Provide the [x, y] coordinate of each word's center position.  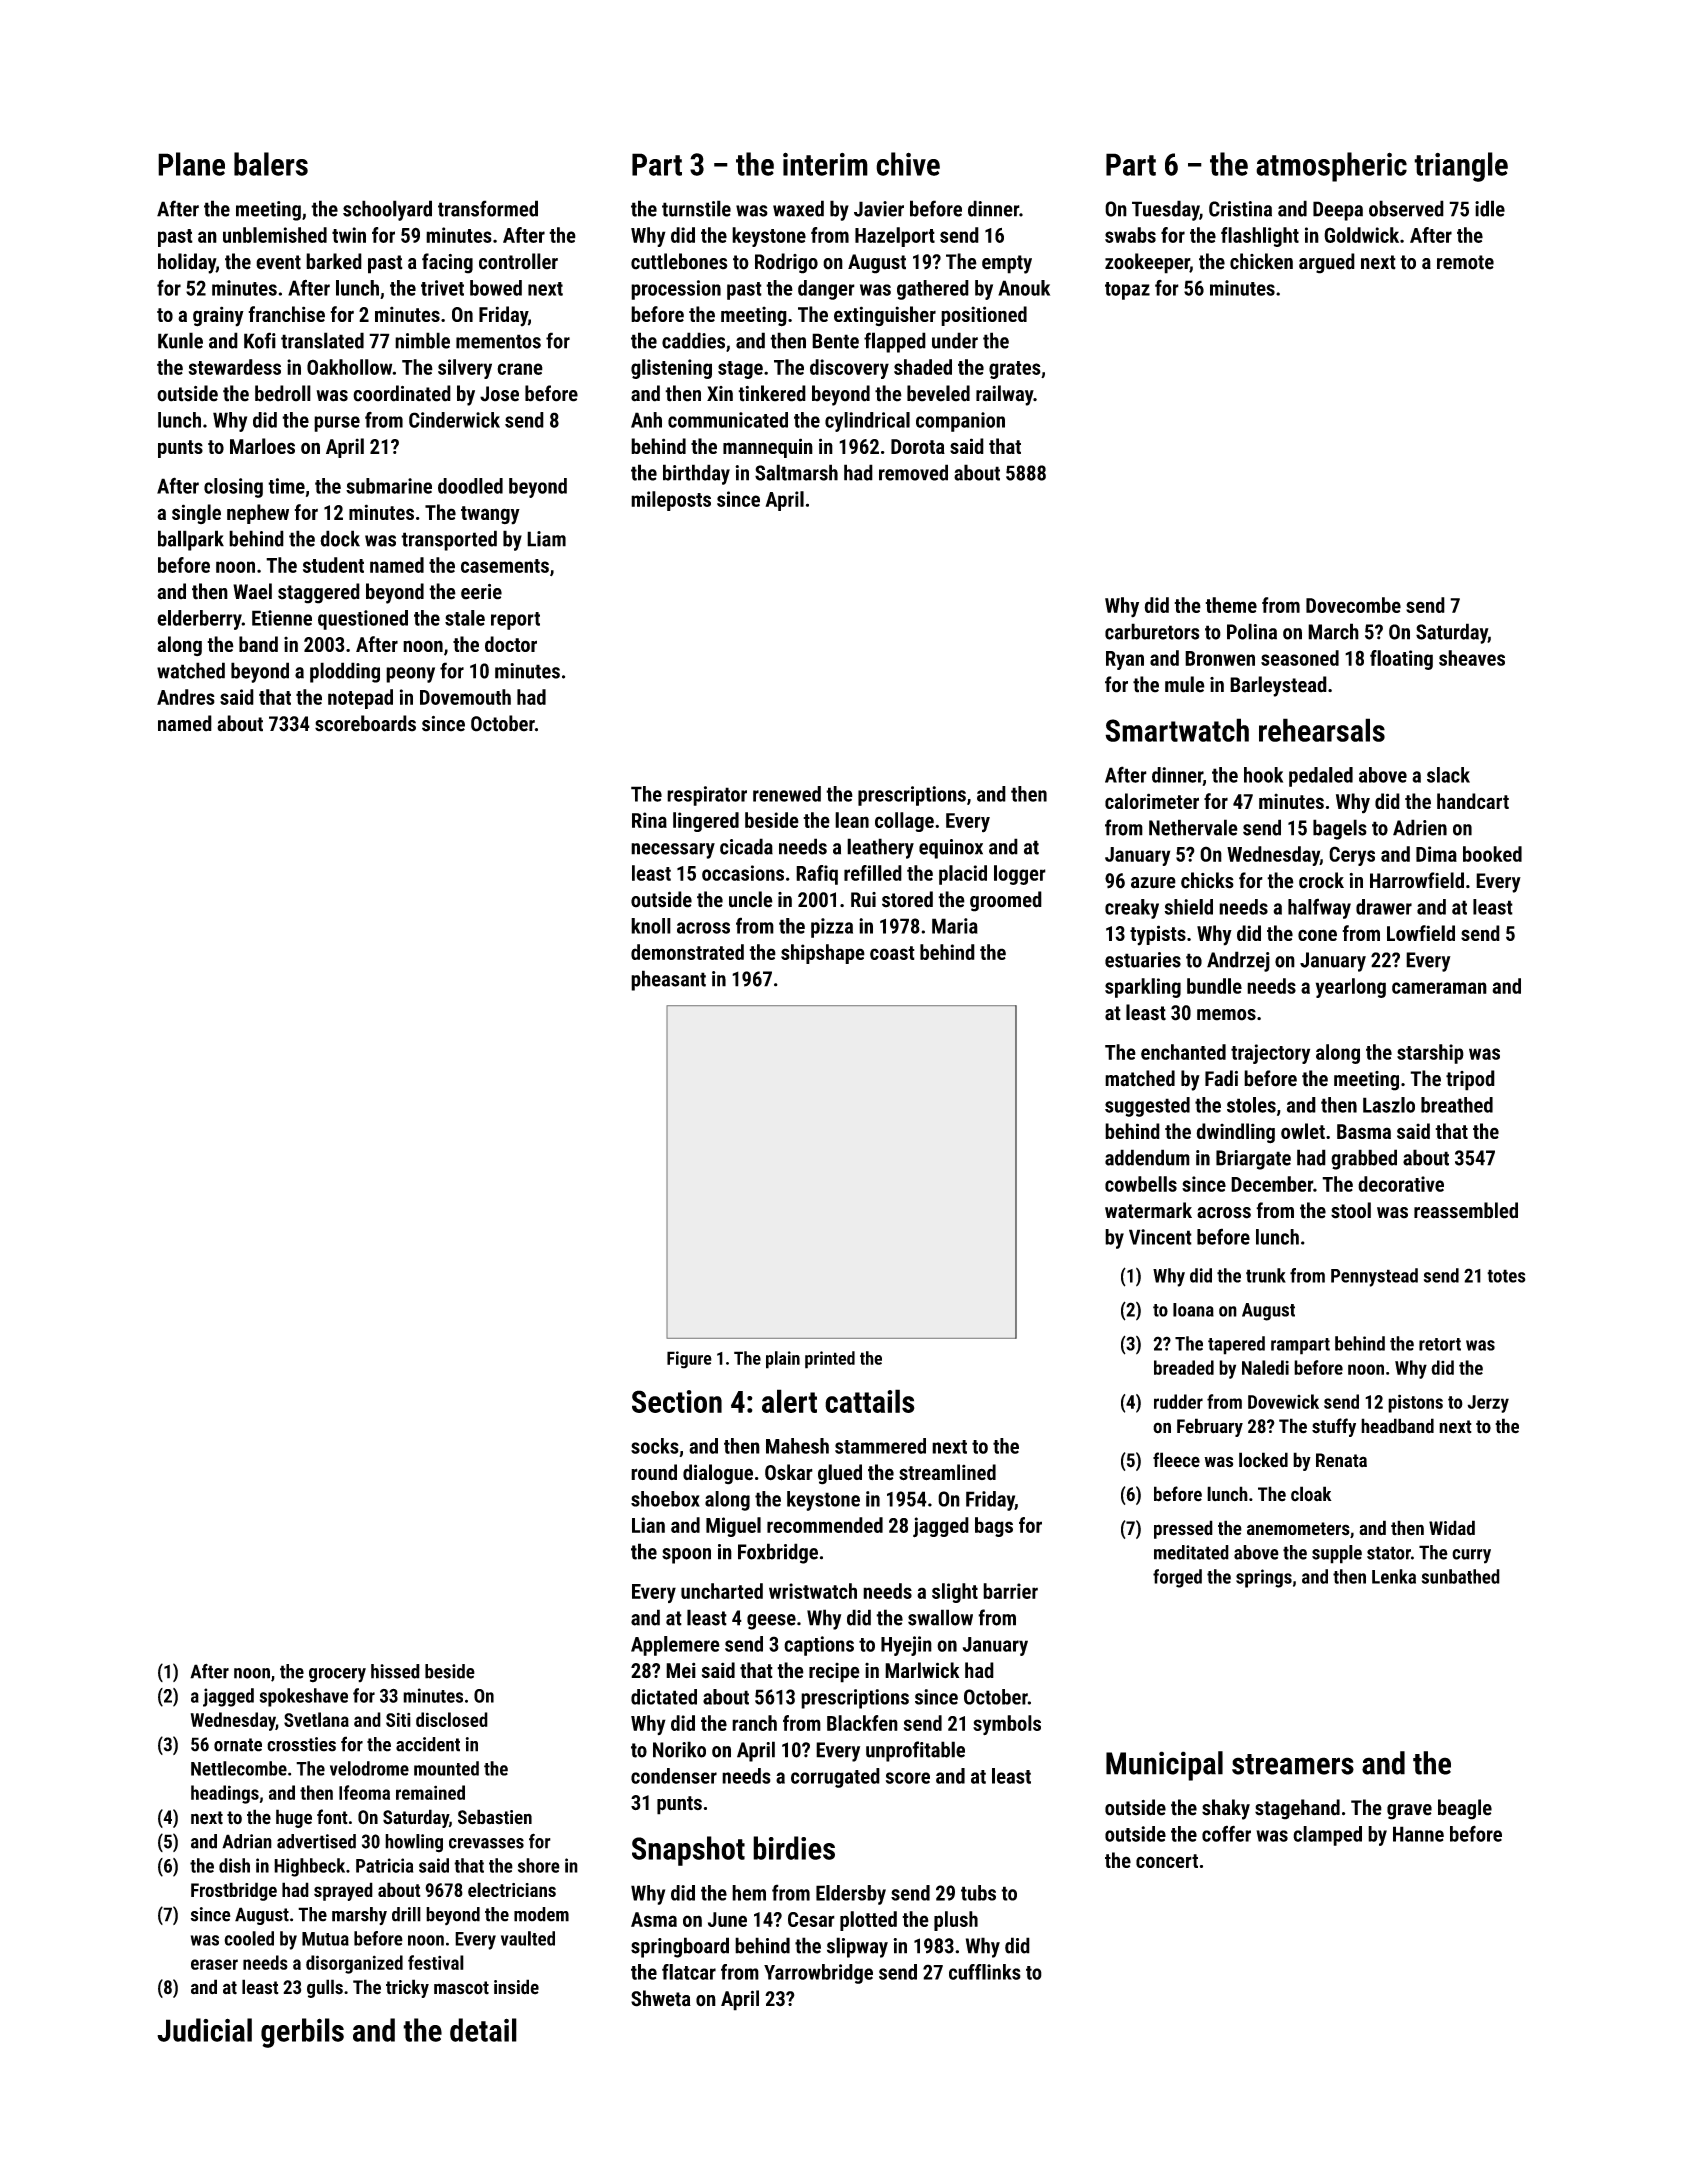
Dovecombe [1353, 605]
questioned [363, 620]
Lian [648, 1525]
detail [483, 2030]
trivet [442, 288]
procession [676, 290]
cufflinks [985, 1972]
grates [1015, 370]
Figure [689, 1360]
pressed [1183, 1529]
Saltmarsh [796, 472]
